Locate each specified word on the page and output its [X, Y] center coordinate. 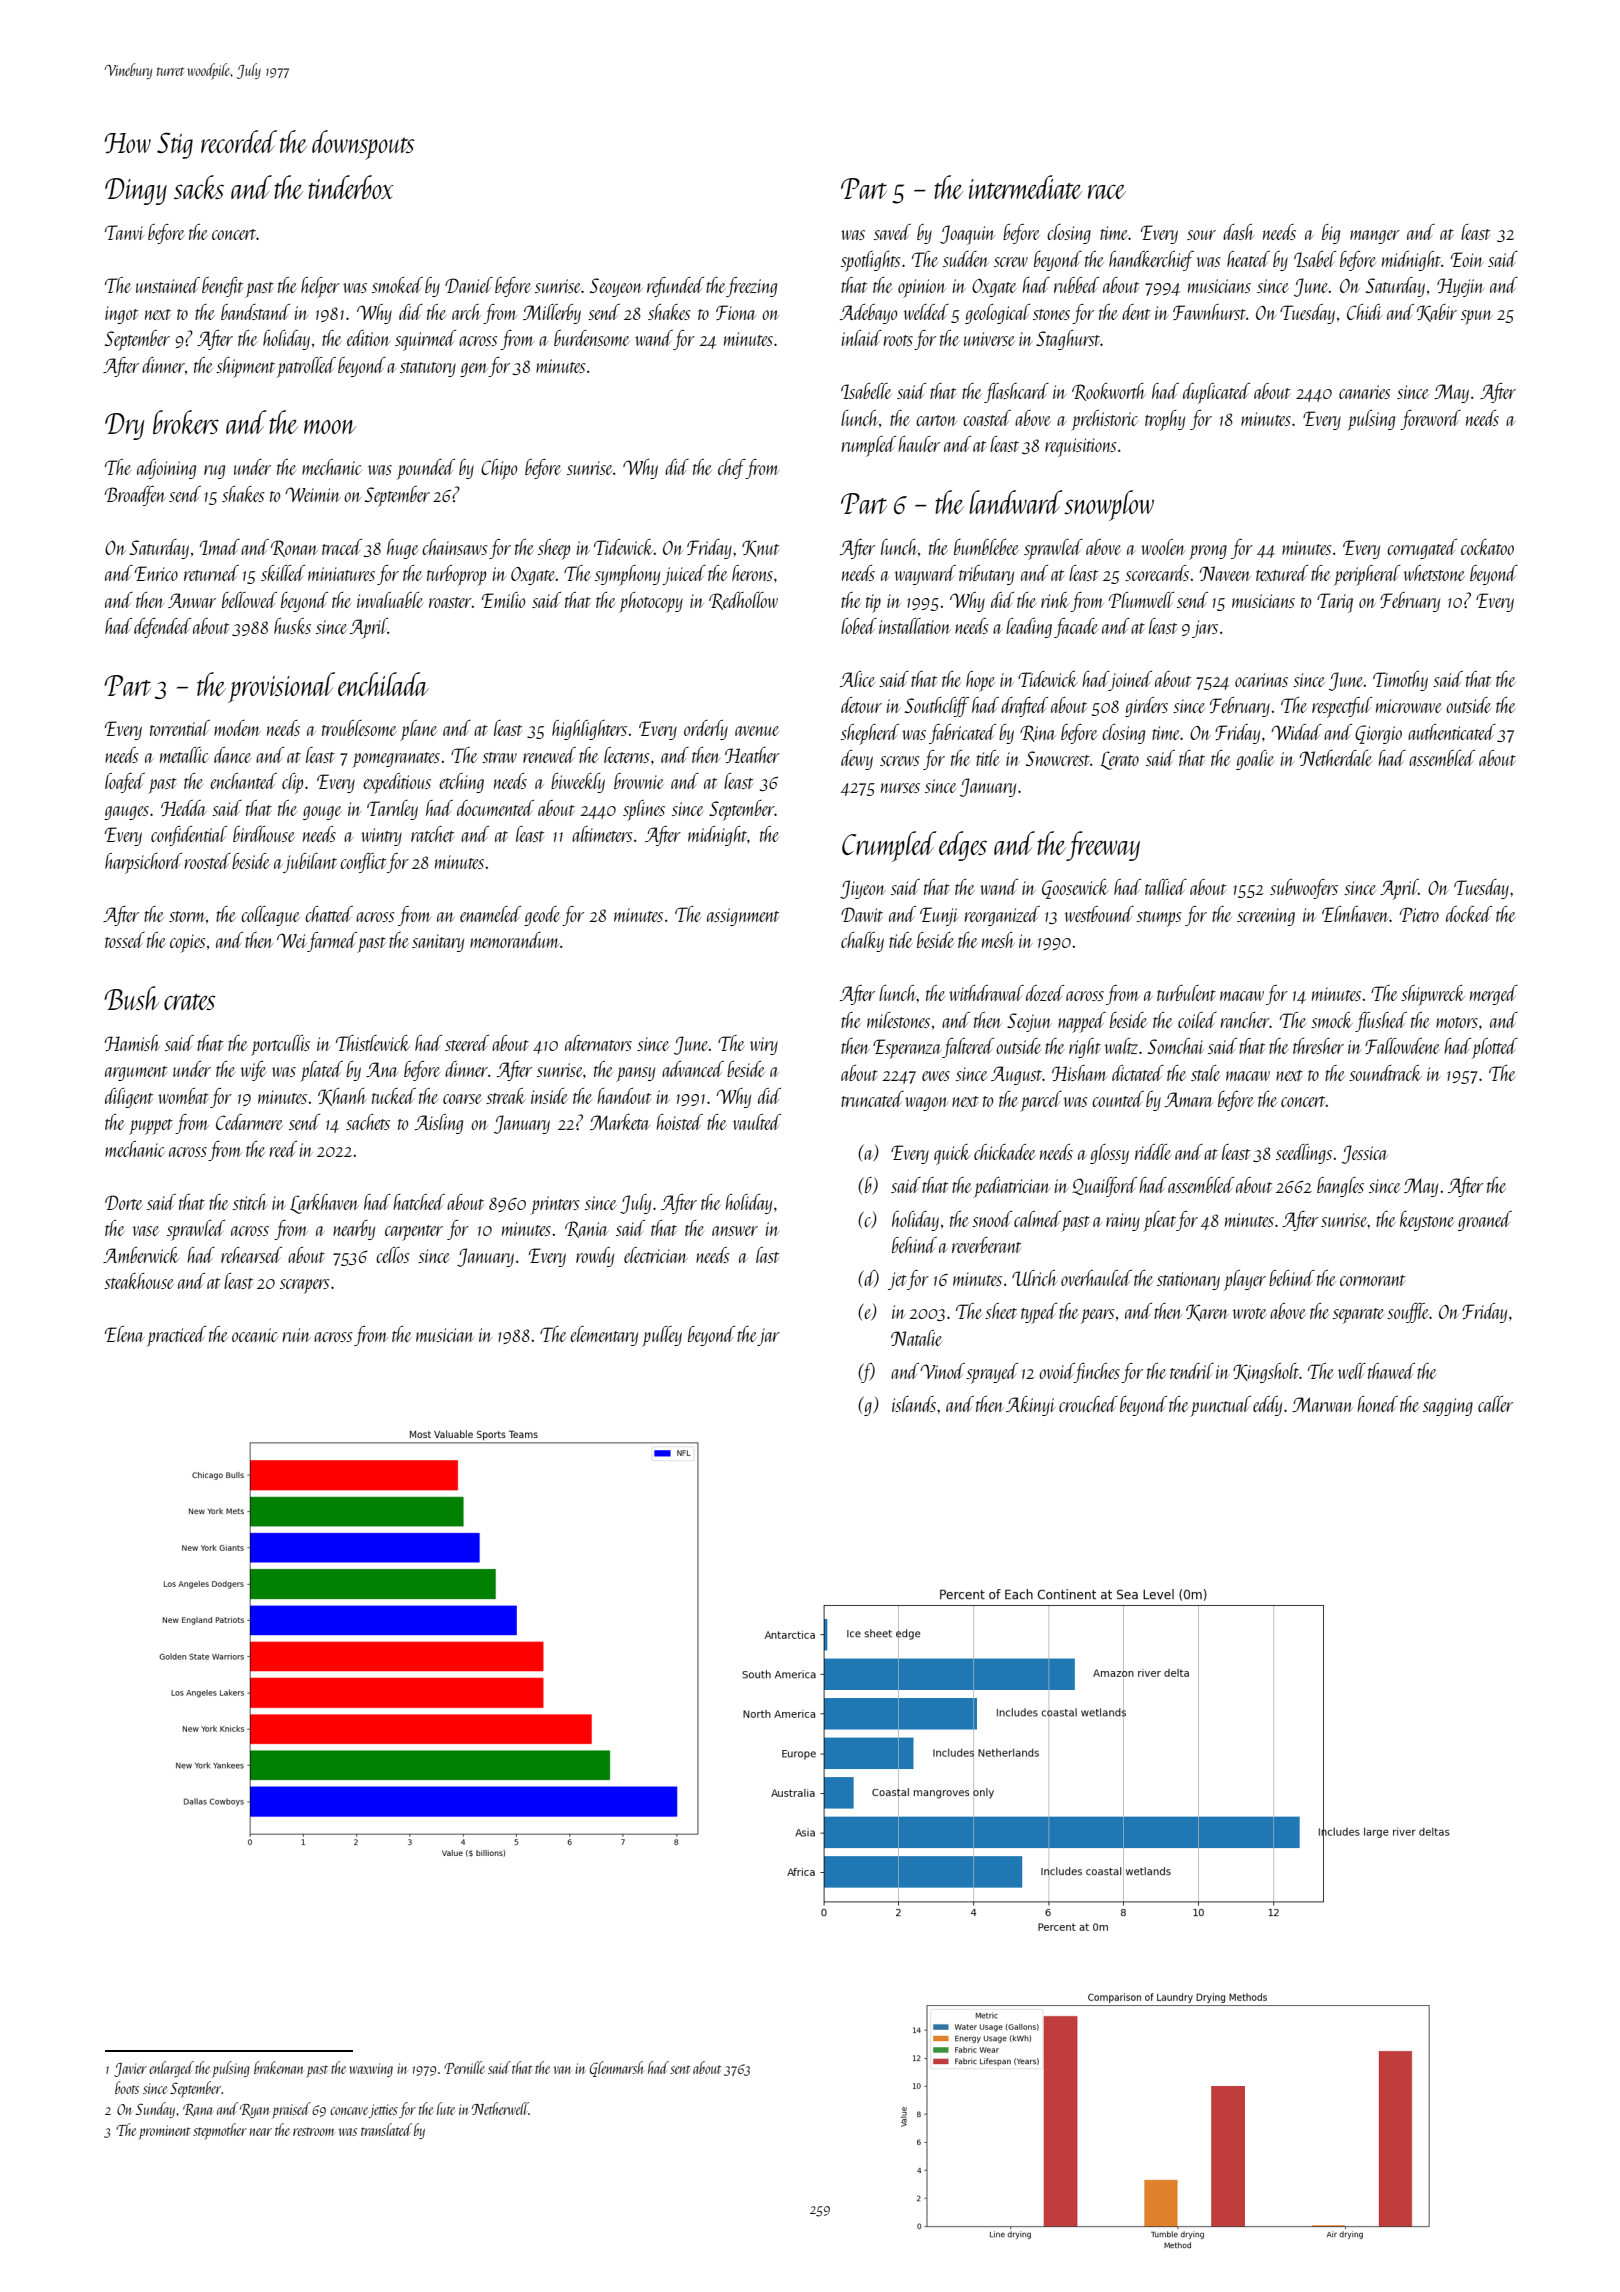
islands [914, 1404]
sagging [1448, 1407]
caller [1495, 1404]
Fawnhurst [1209, 312]
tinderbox [351, 187]
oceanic [255, 1335]
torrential [180, 728]
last [767, 1255]
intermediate [1025, 187]
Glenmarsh [616, 2069]
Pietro [1419, 914]
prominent [165, 2132]
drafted [1024, 707]
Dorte [124, 1202]
